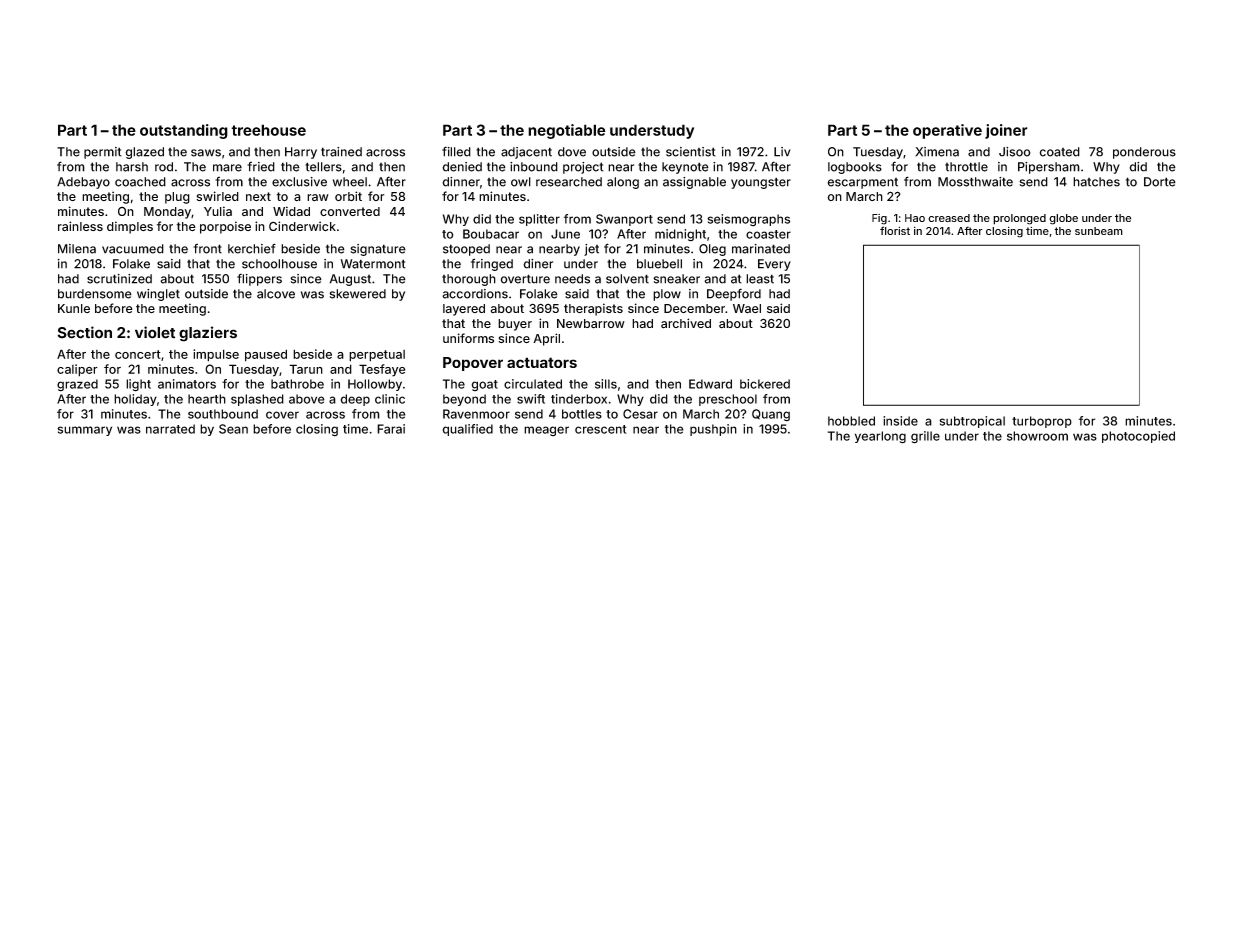 Image resolution: width=1233 pixels, height=952 pixels. I want to click on filled, so click(456, 151).
